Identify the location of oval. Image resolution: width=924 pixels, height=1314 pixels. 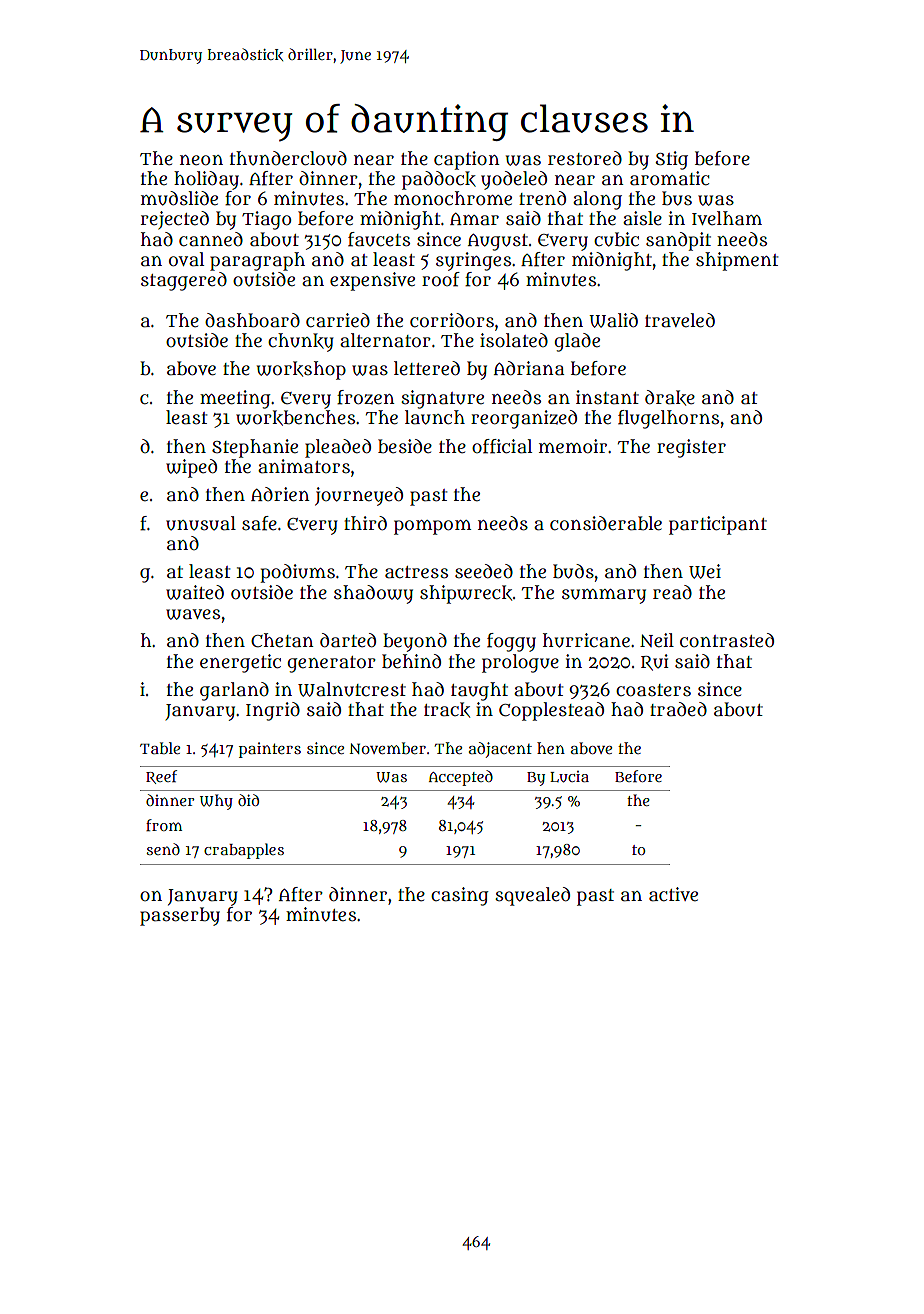
(186, 259).
